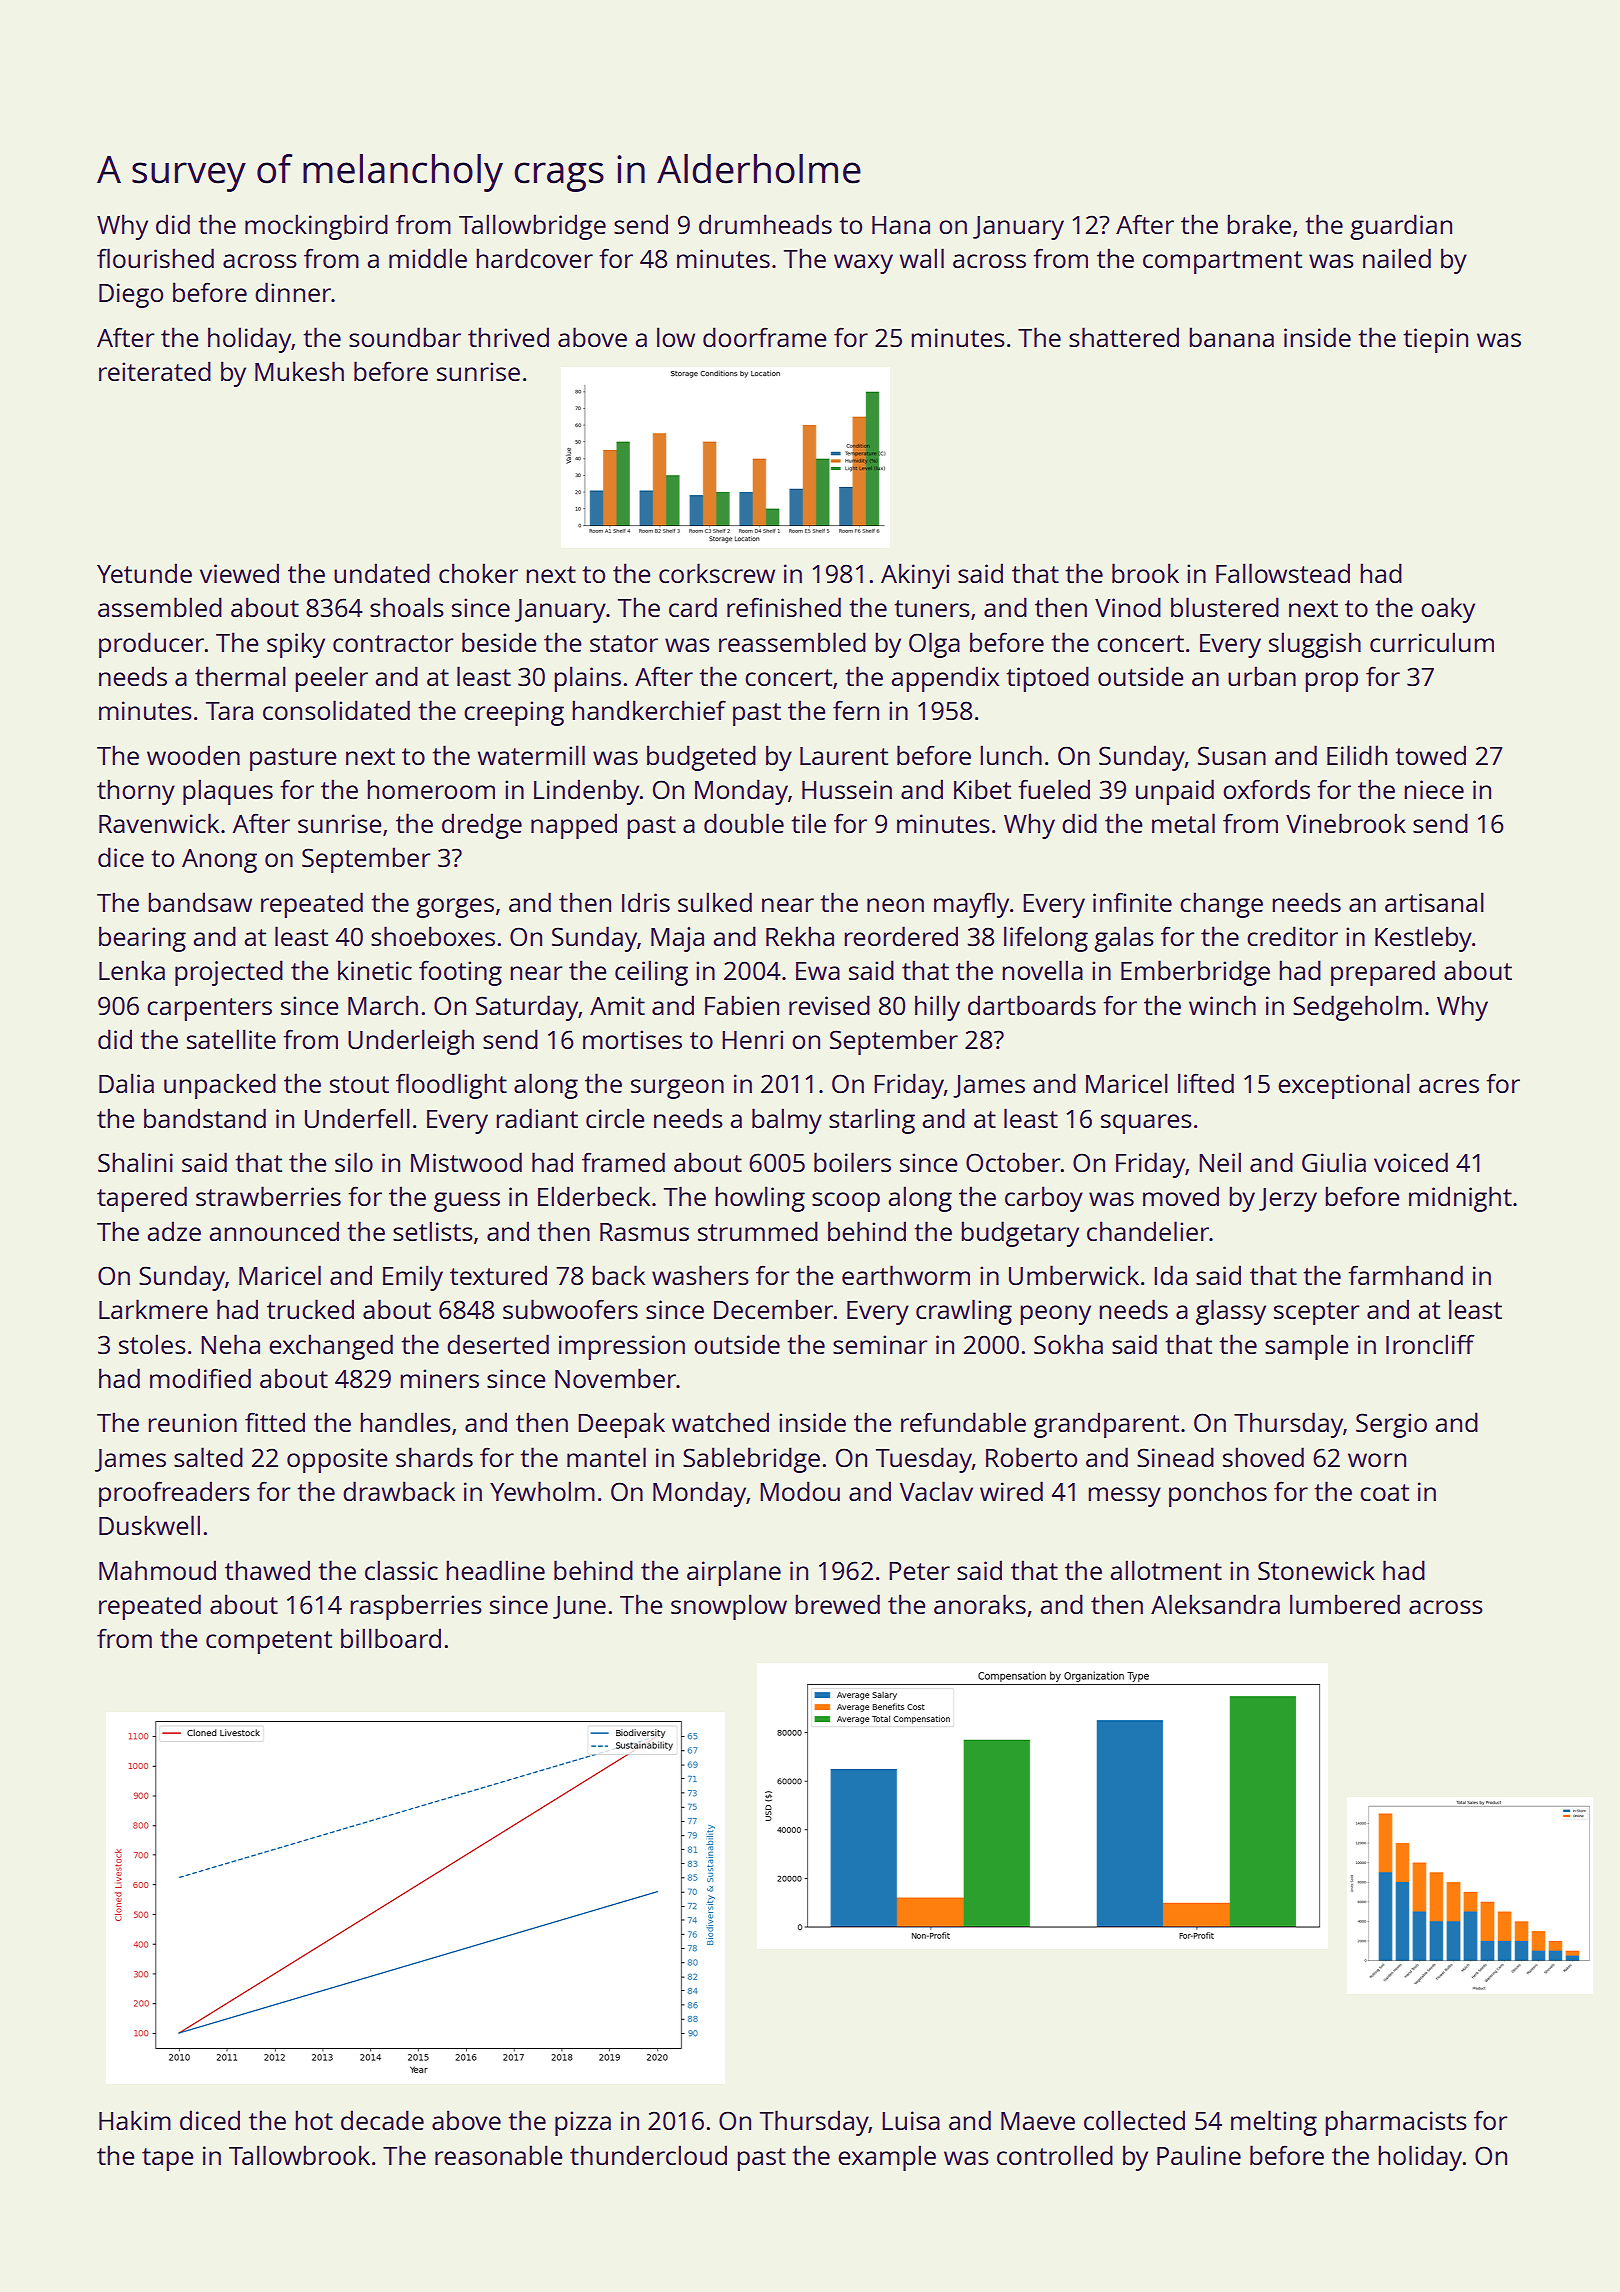  I want to click on adze, so click(174, 1231).
